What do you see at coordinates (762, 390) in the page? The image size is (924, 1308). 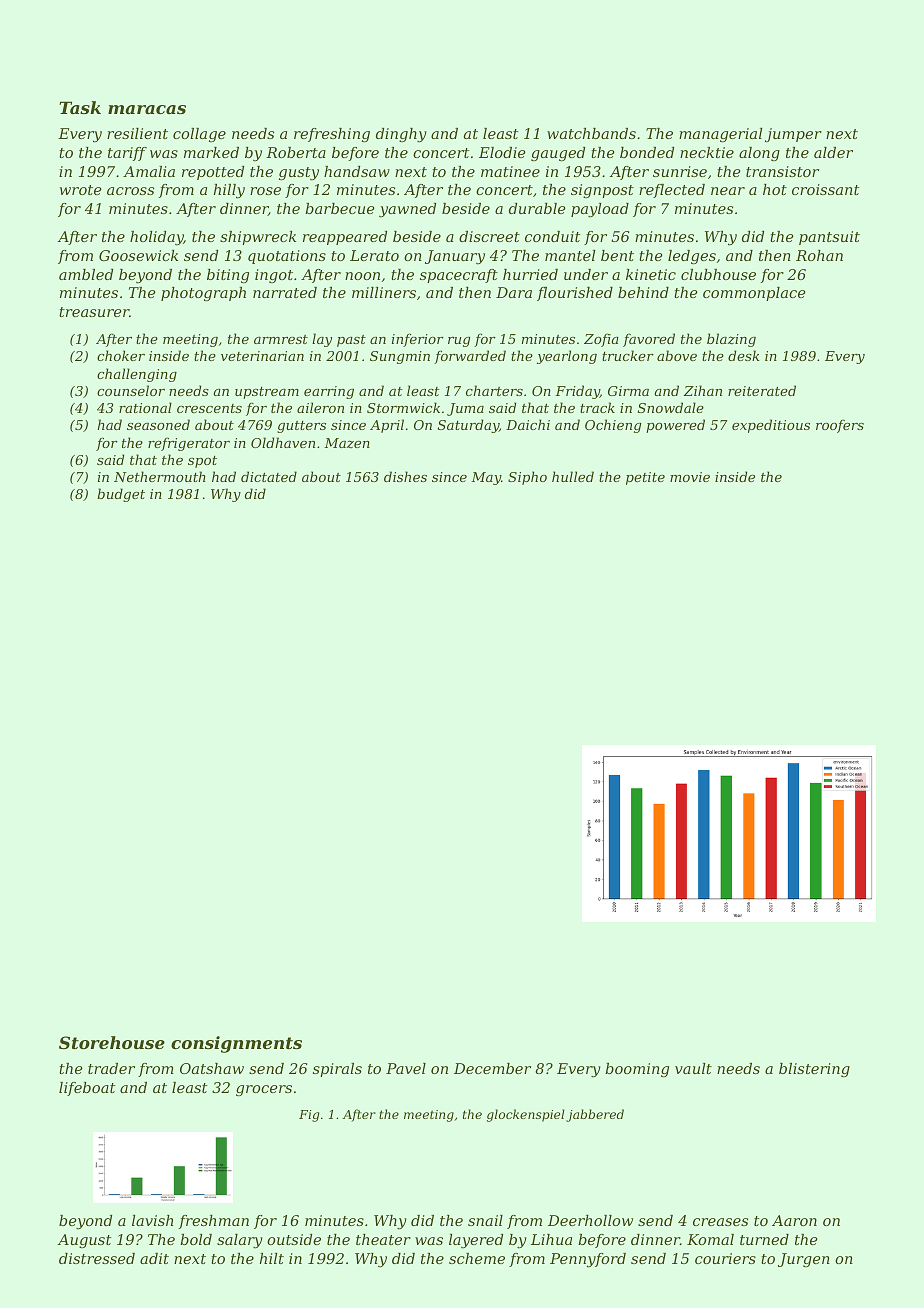 I see `reiterated` at bounding box center [762, 390].
